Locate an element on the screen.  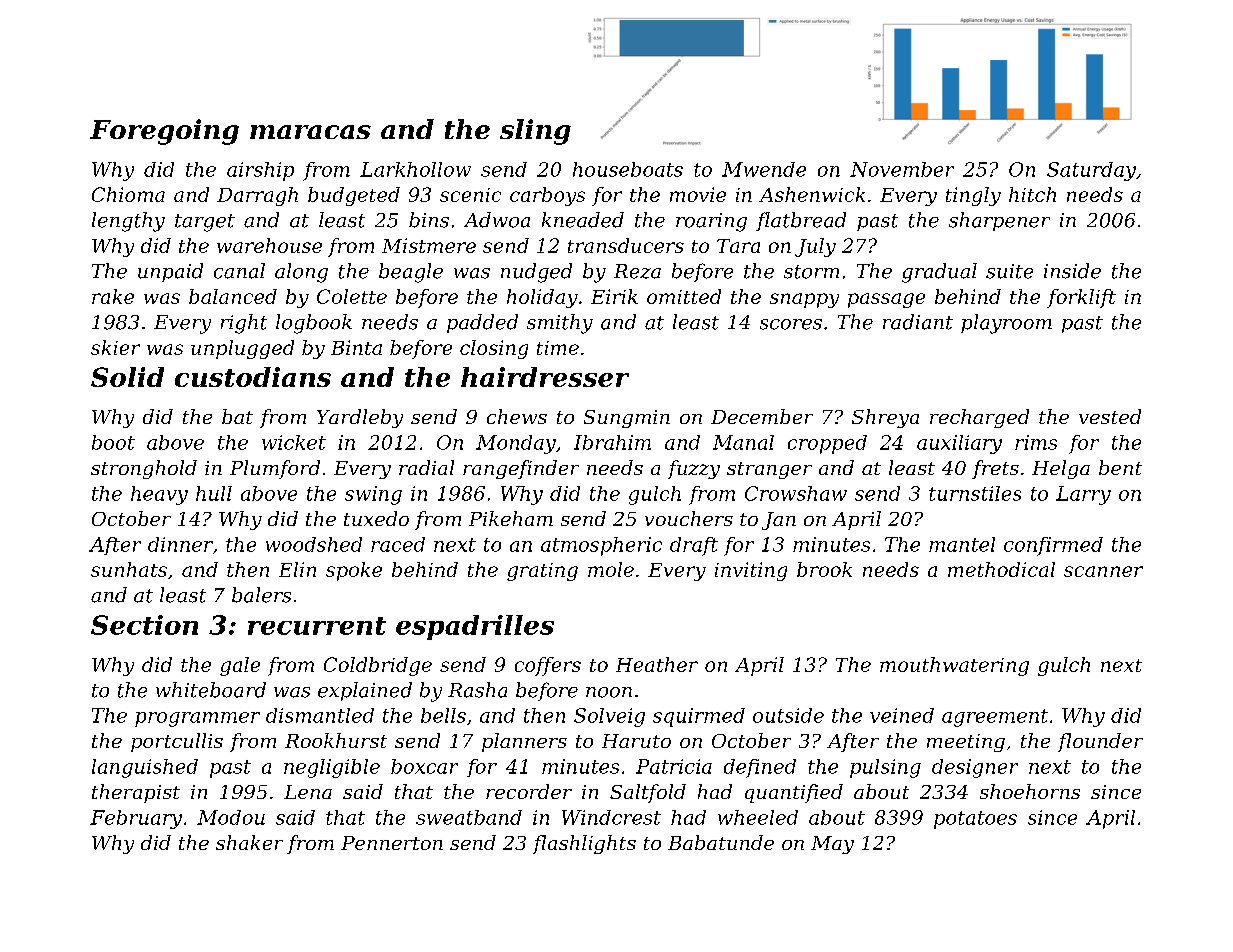
airship is located at coordinates (260, 171).
